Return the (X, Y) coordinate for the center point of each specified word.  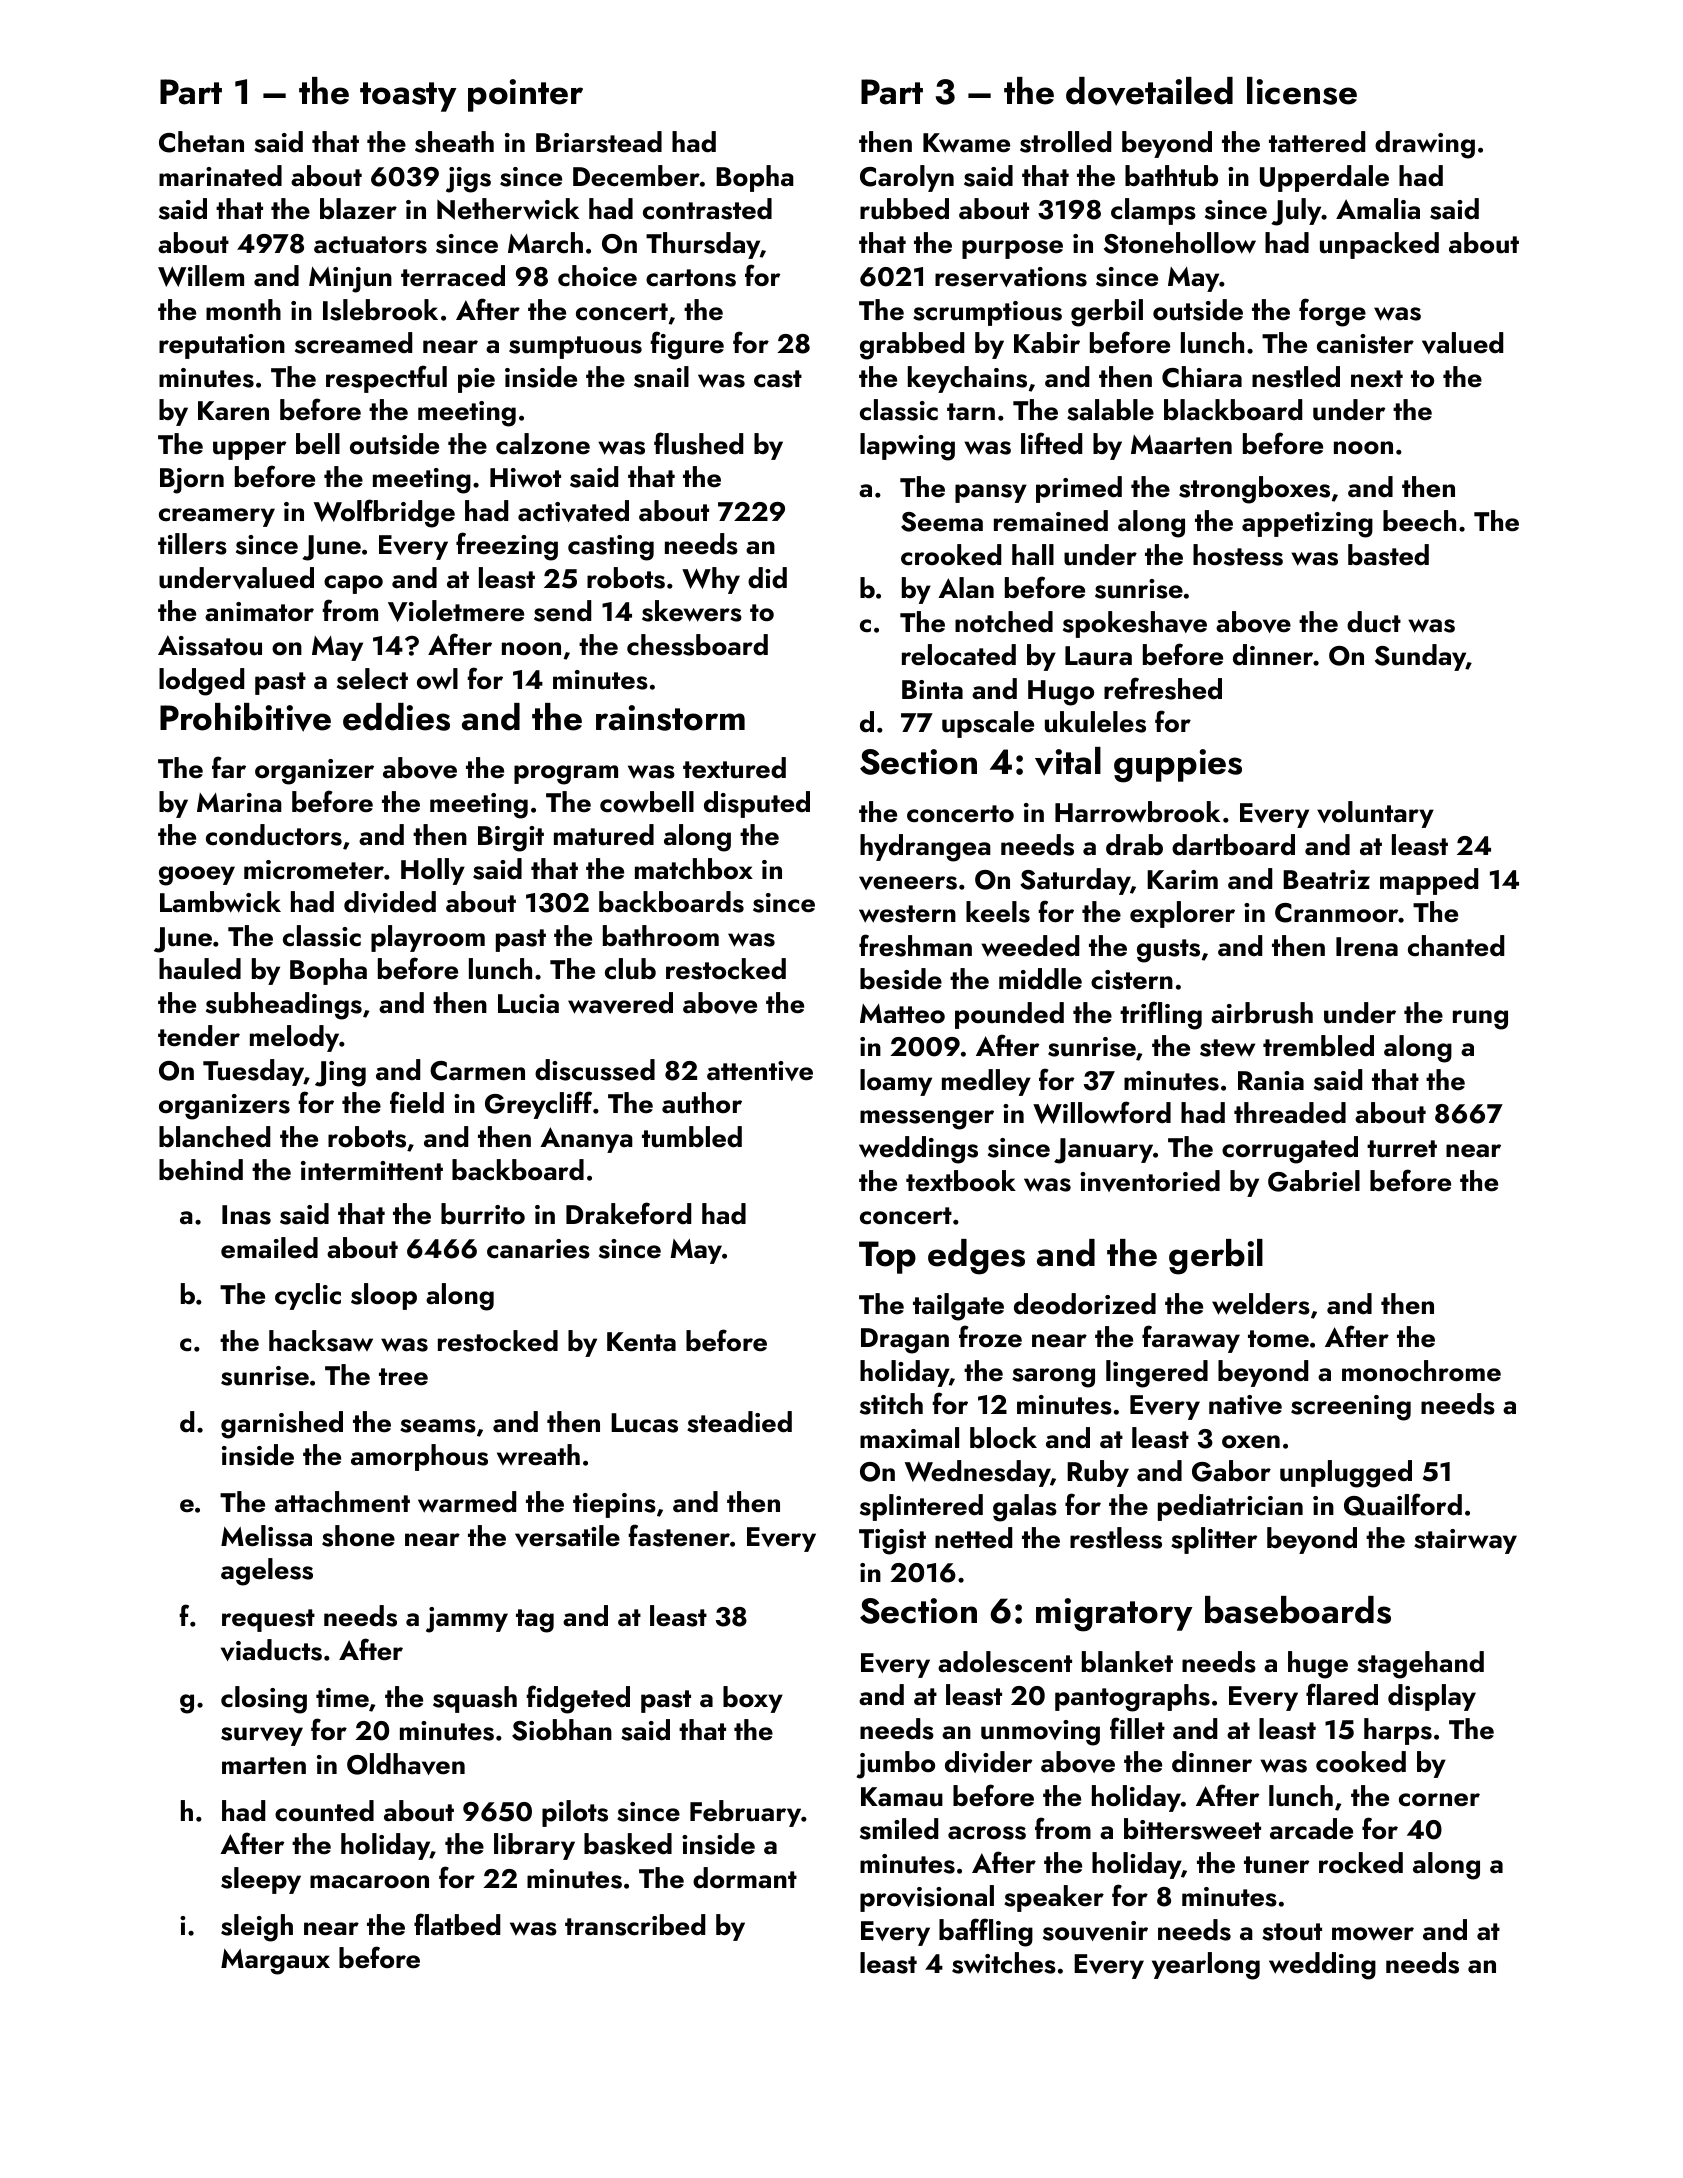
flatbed (457, 1924)
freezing (507, 546)
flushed (698, 443)
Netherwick (508, 209)
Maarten (1181, 445)
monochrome (1421, 1371)
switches (1004, 1963)
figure (687, 345)
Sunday (1420, 657)
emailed (269, 1248)
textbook (961, 1181)
